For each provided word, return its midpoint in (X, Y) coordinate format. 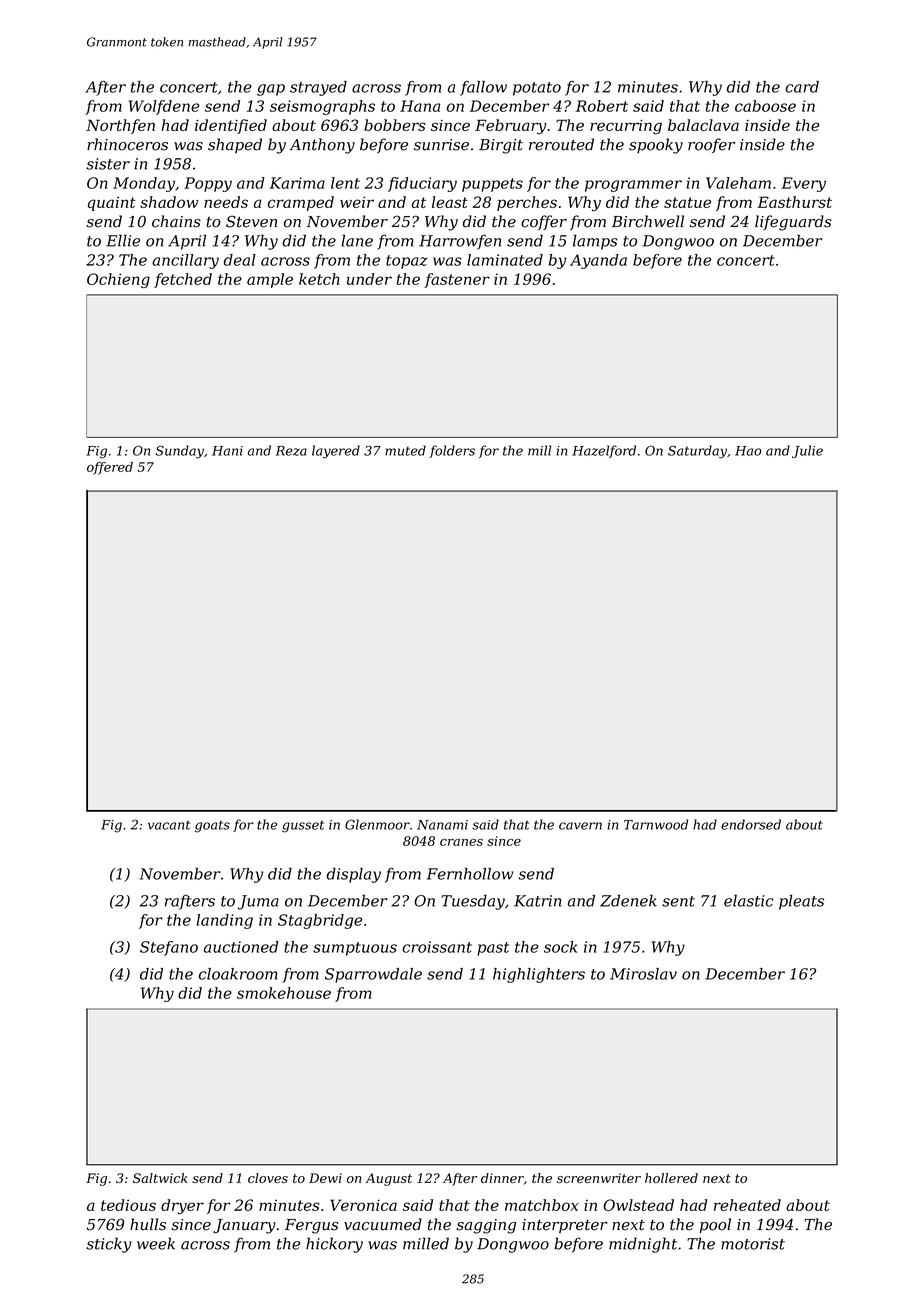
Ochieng (118, 280)
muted (405, 450)
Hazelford (604, 451)
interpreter (564, 1226)
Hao (748, 451)
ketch (319, 279)
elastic (748, 901)
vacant (169, 825)
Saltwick (160, 1178)
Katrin (537, 901)
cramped (301, 203)
